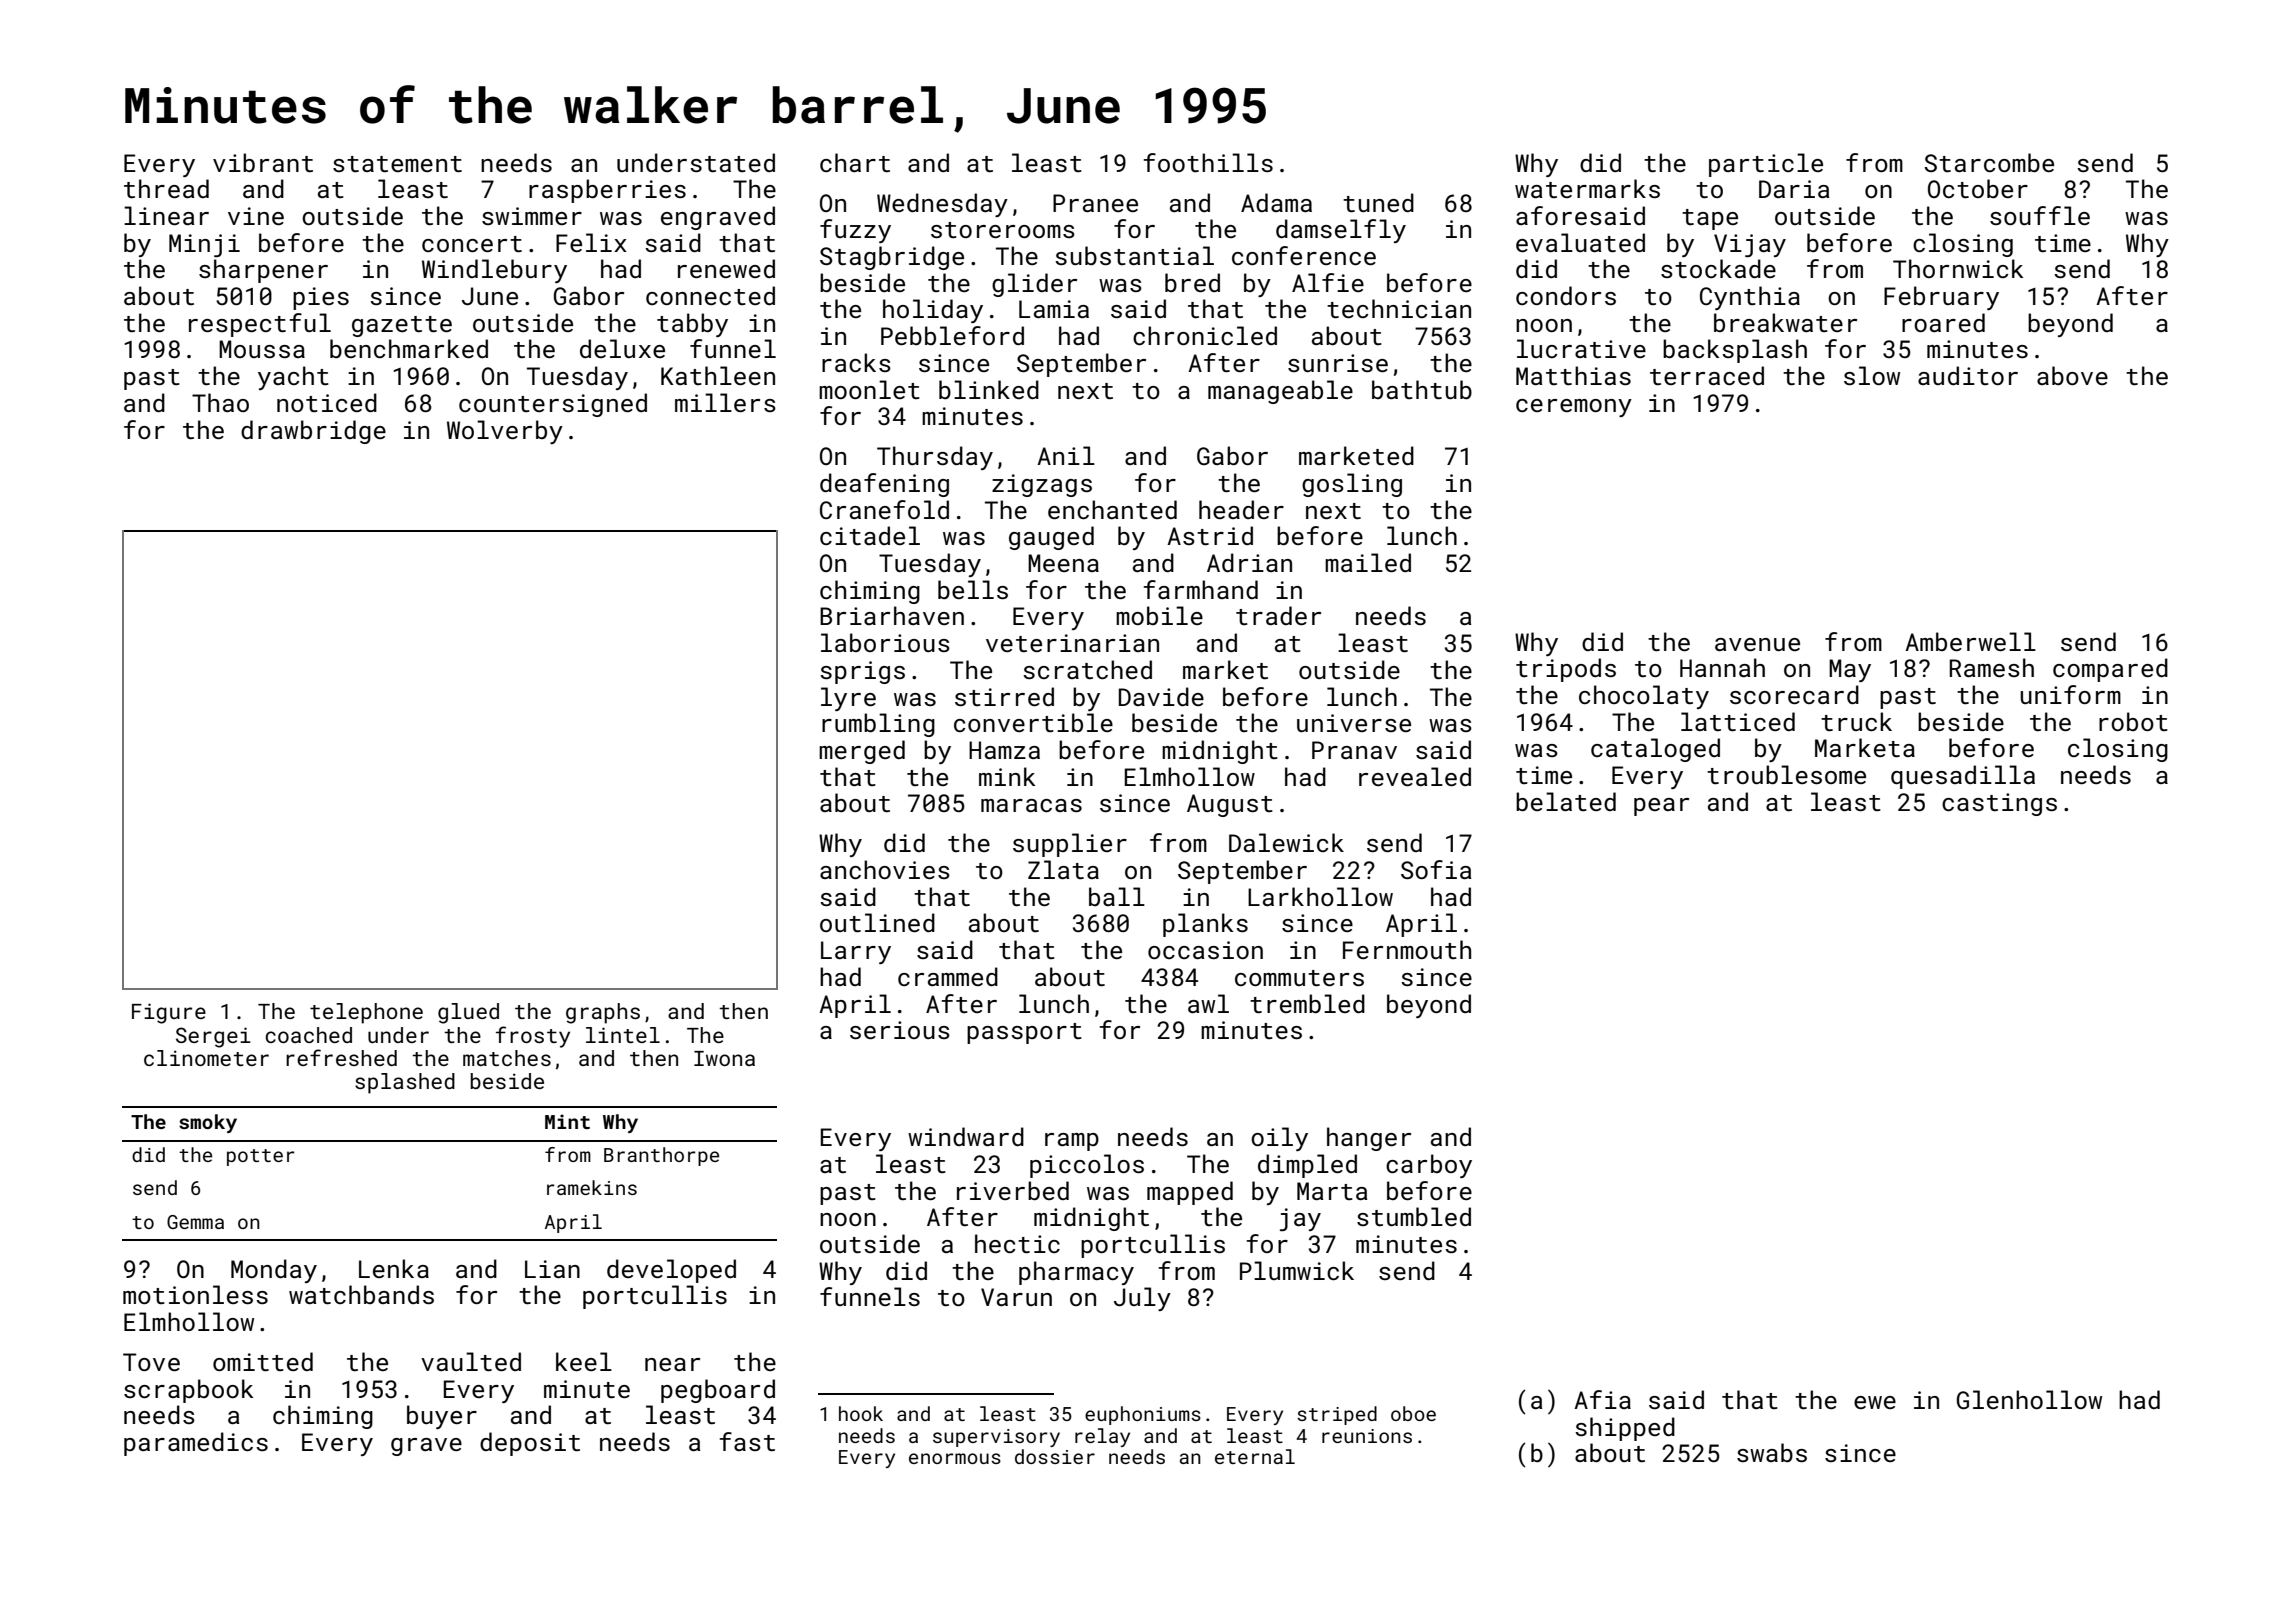 The width and height of the screenshot is (2292, 1620). What do you see at coordinates (263, 271) in the screenshot?
I see `sharpener` at bounding box center [263, 271].
